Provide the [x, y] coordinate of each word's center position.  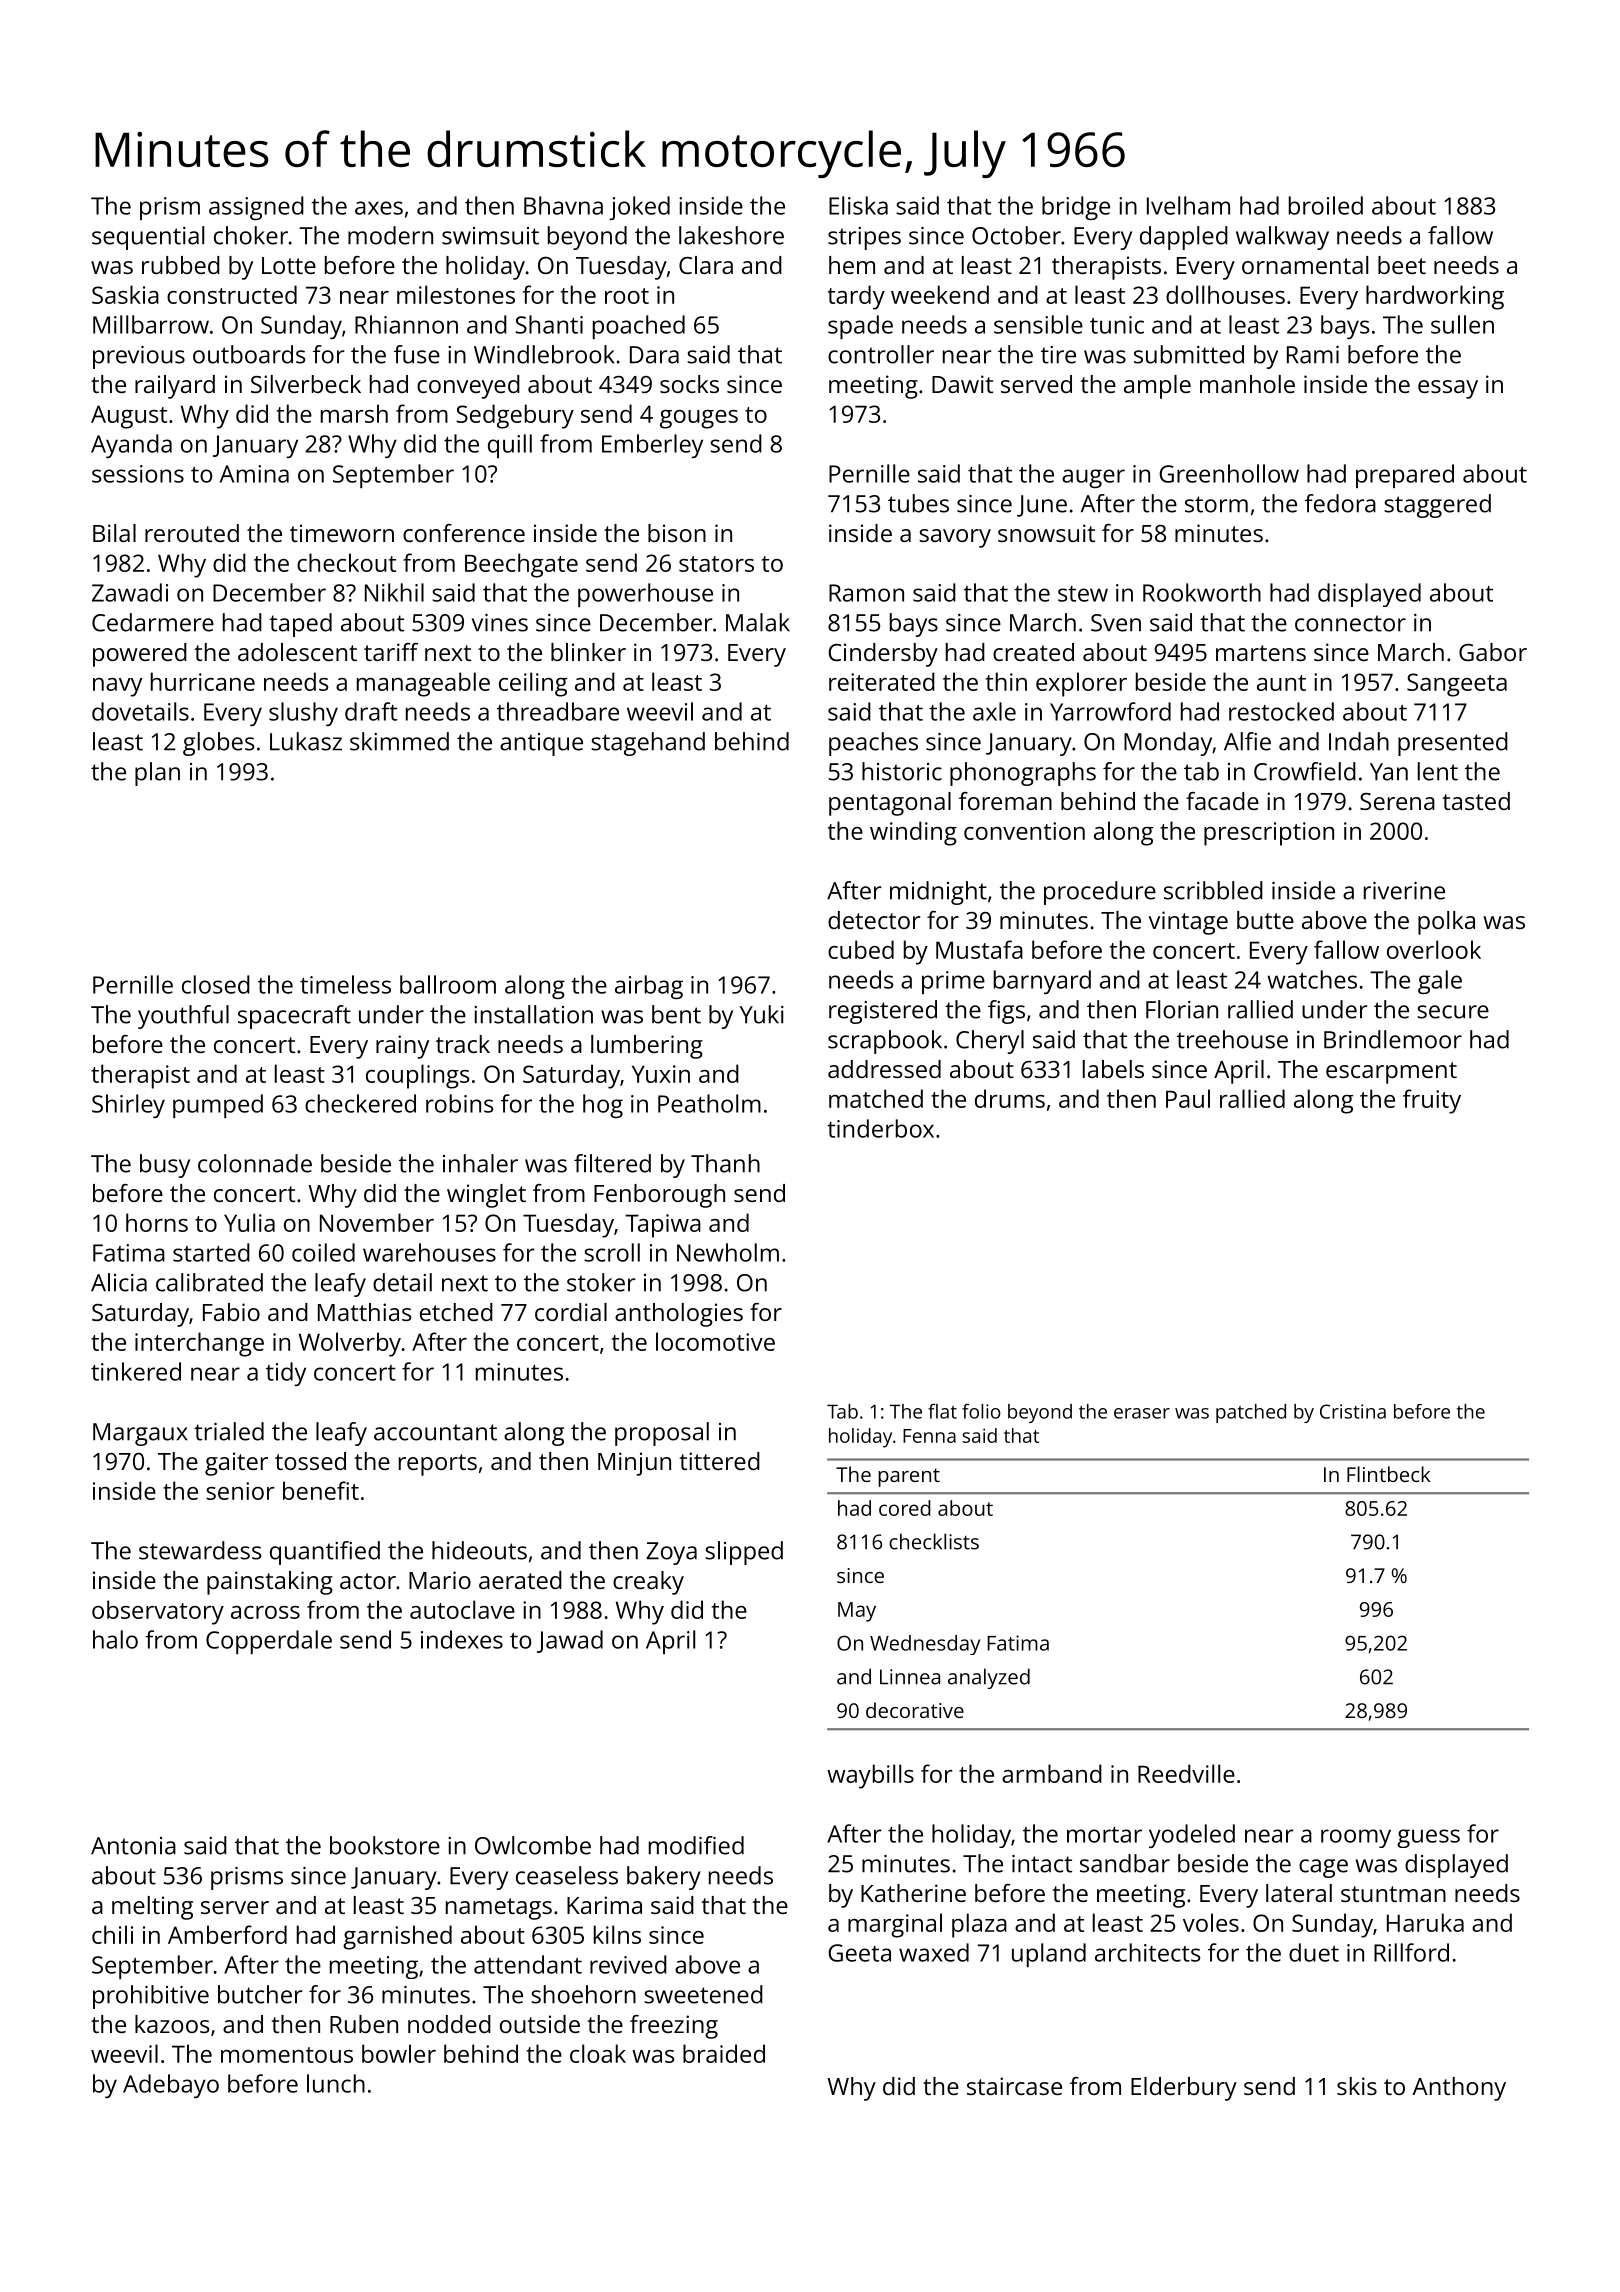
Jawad [570, 1641]
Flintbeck [1388, 1474]
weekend [940, 294]
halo [115, 1639]
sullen [1462, 324]
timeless [345, 984]
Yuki [762, 1014]
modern [390, 235]
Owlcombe [533, 1845]
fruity [1432, 1101]
